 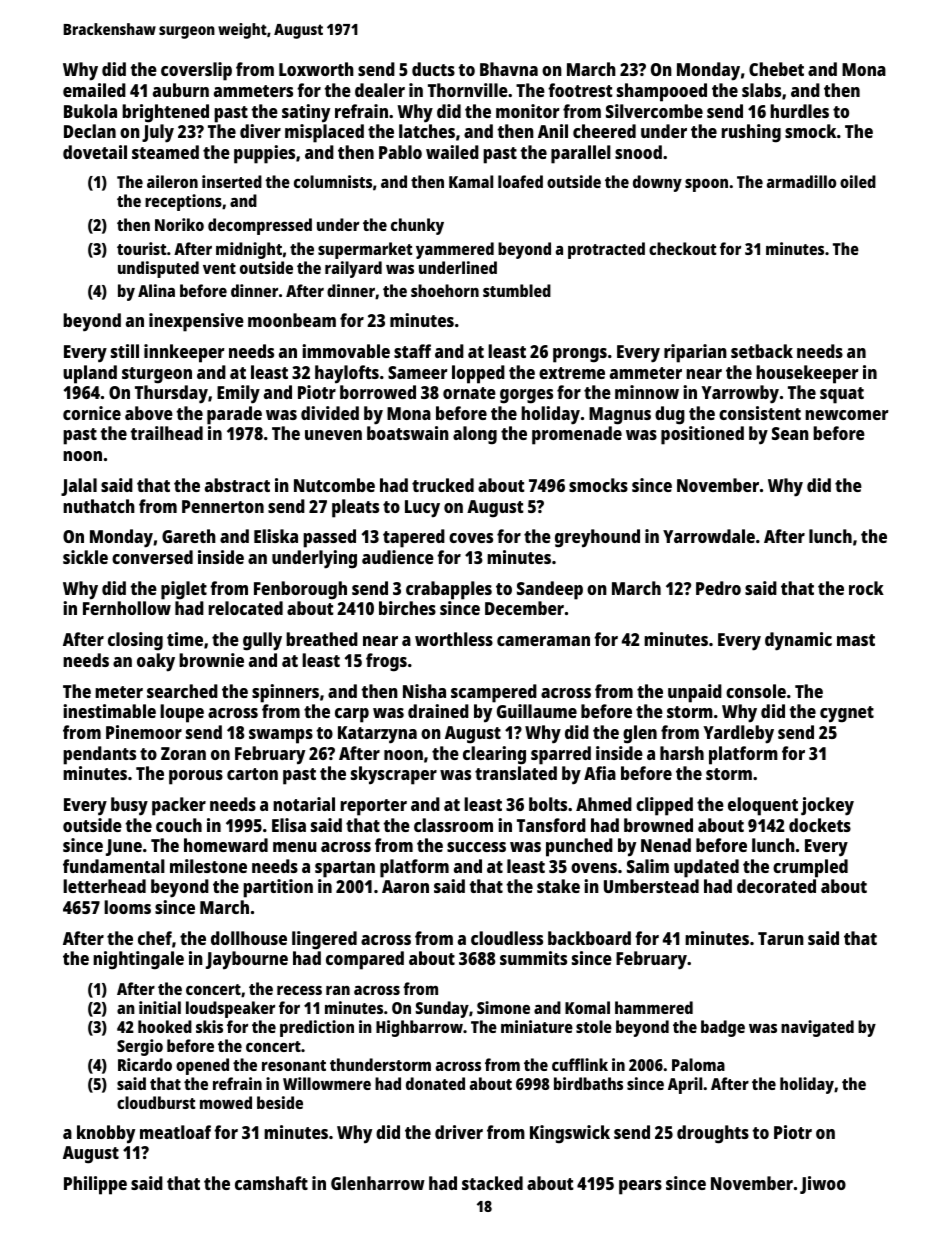 I want to click on checkout, so click(x=683, y=248).
